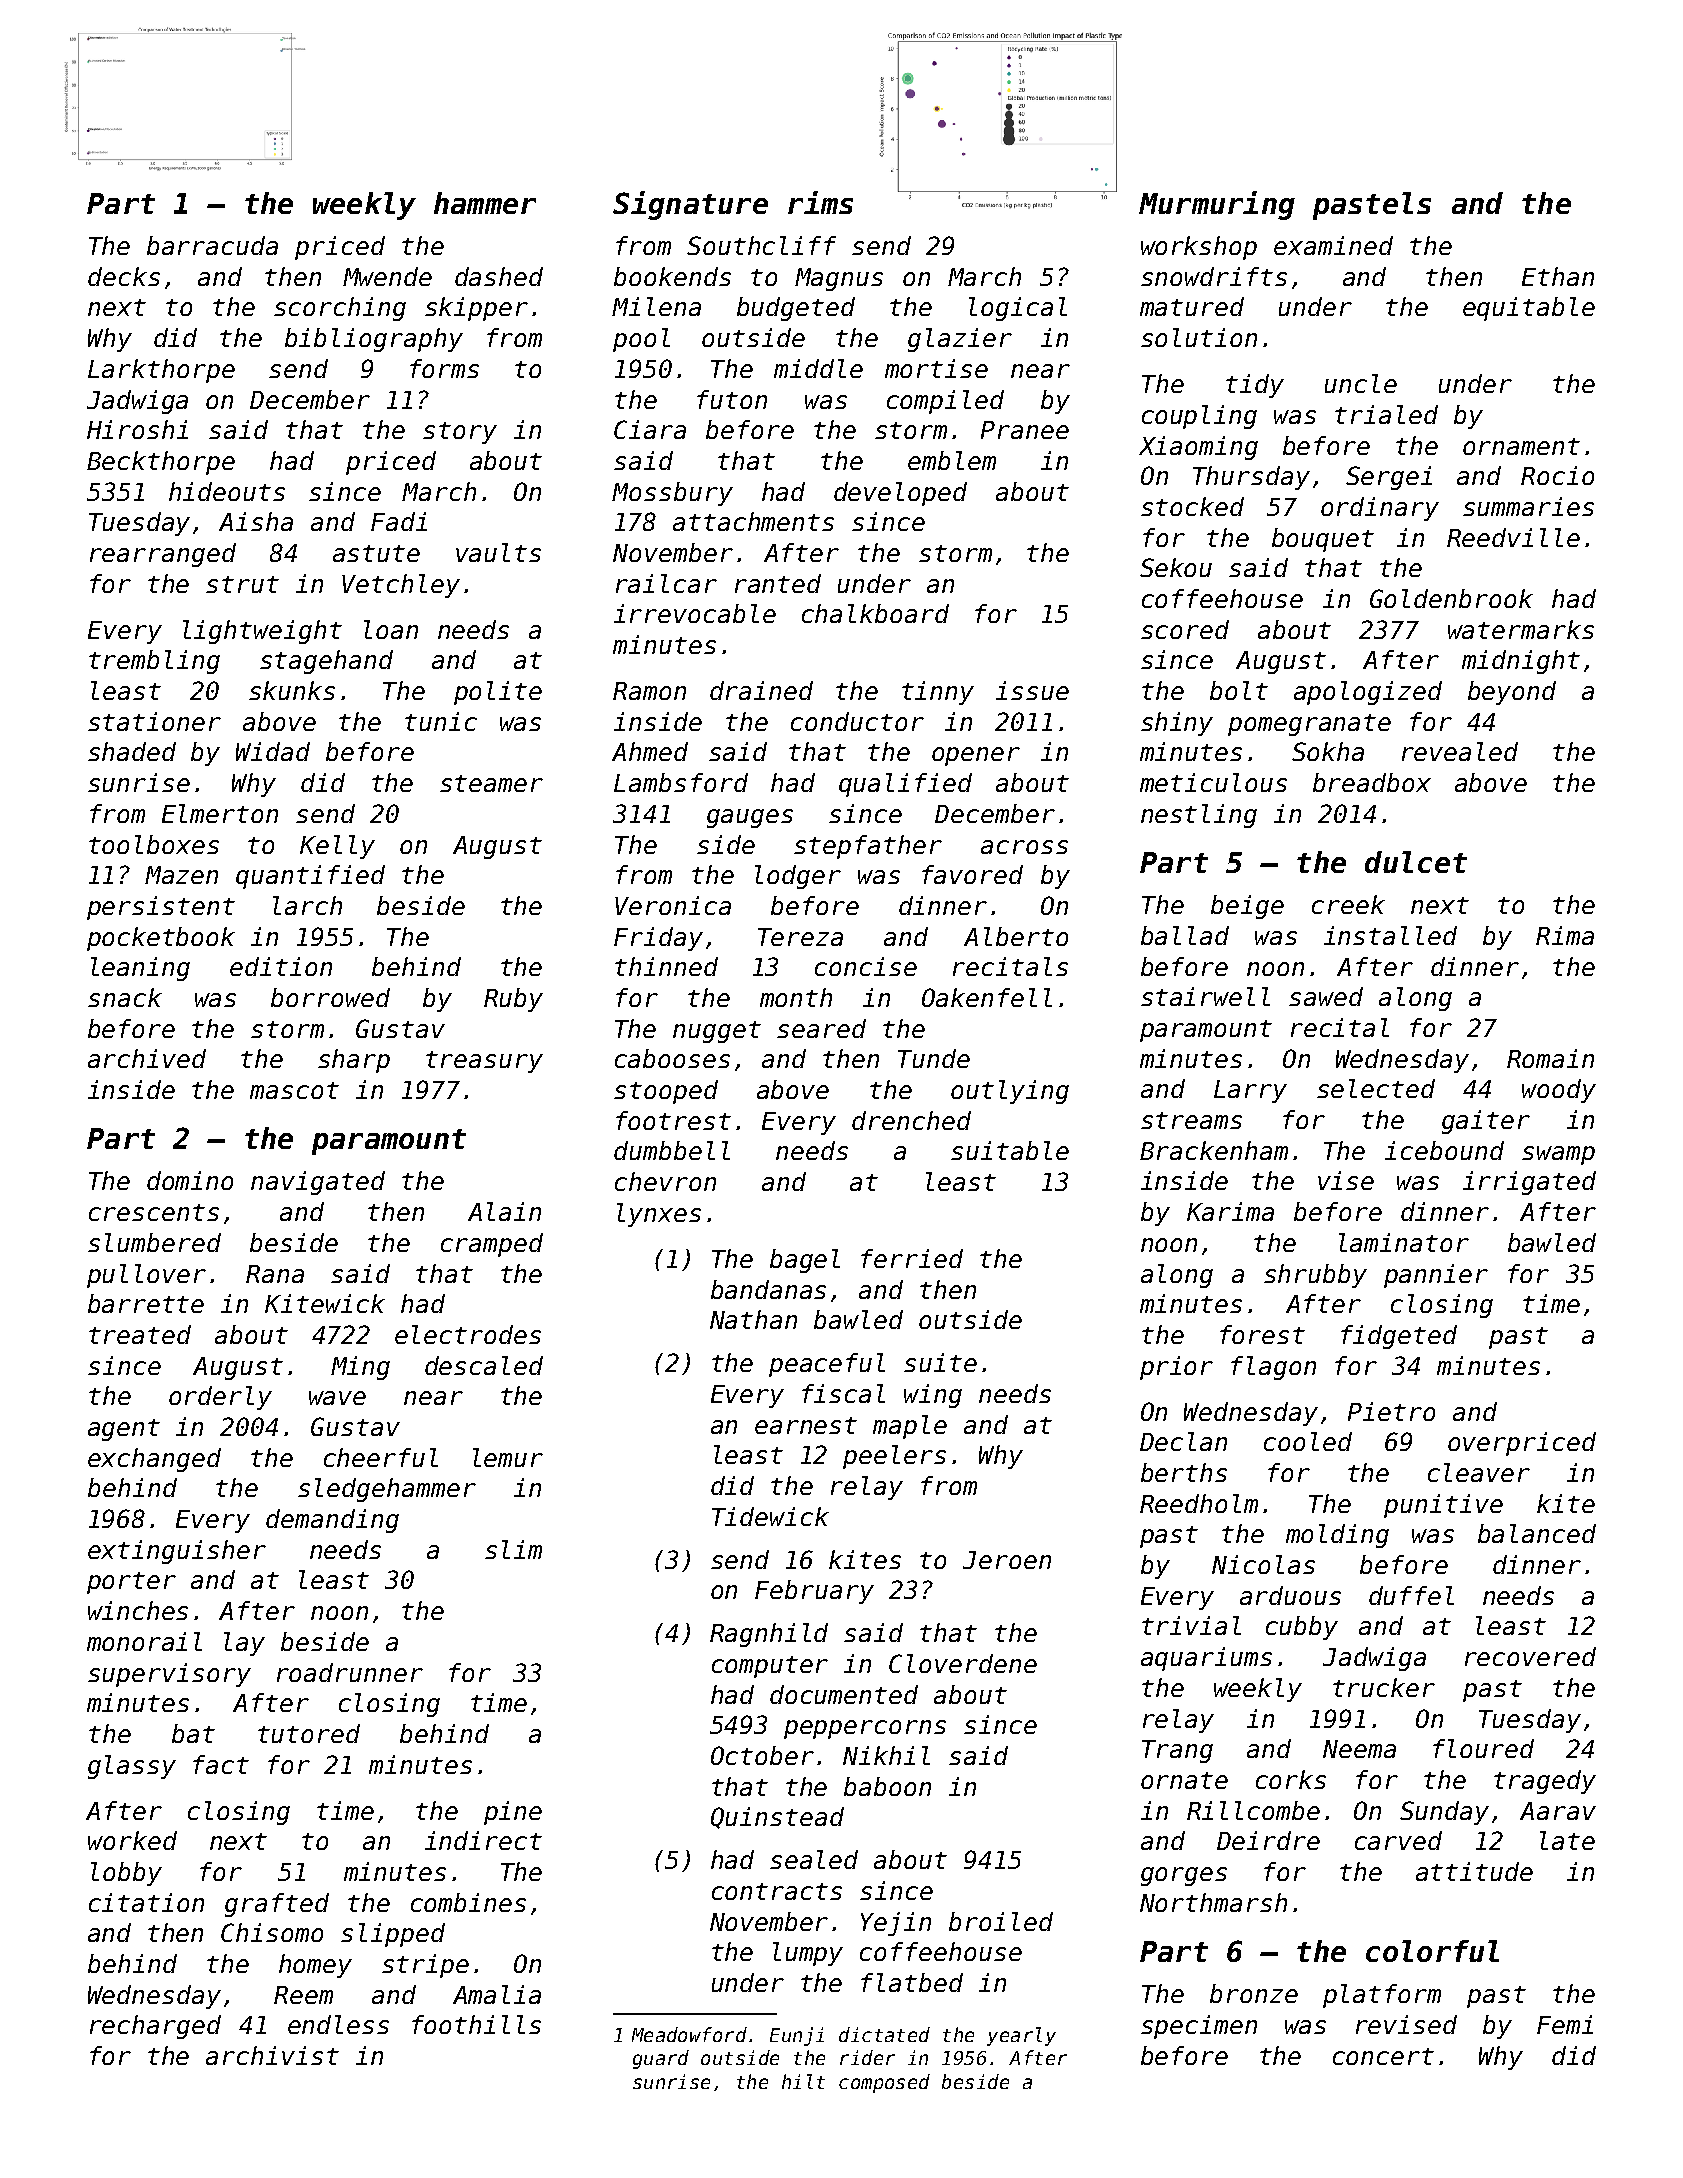 The width and height of the image is (1683, 2178). I want to click on Romain, so click(1550, 1058).
